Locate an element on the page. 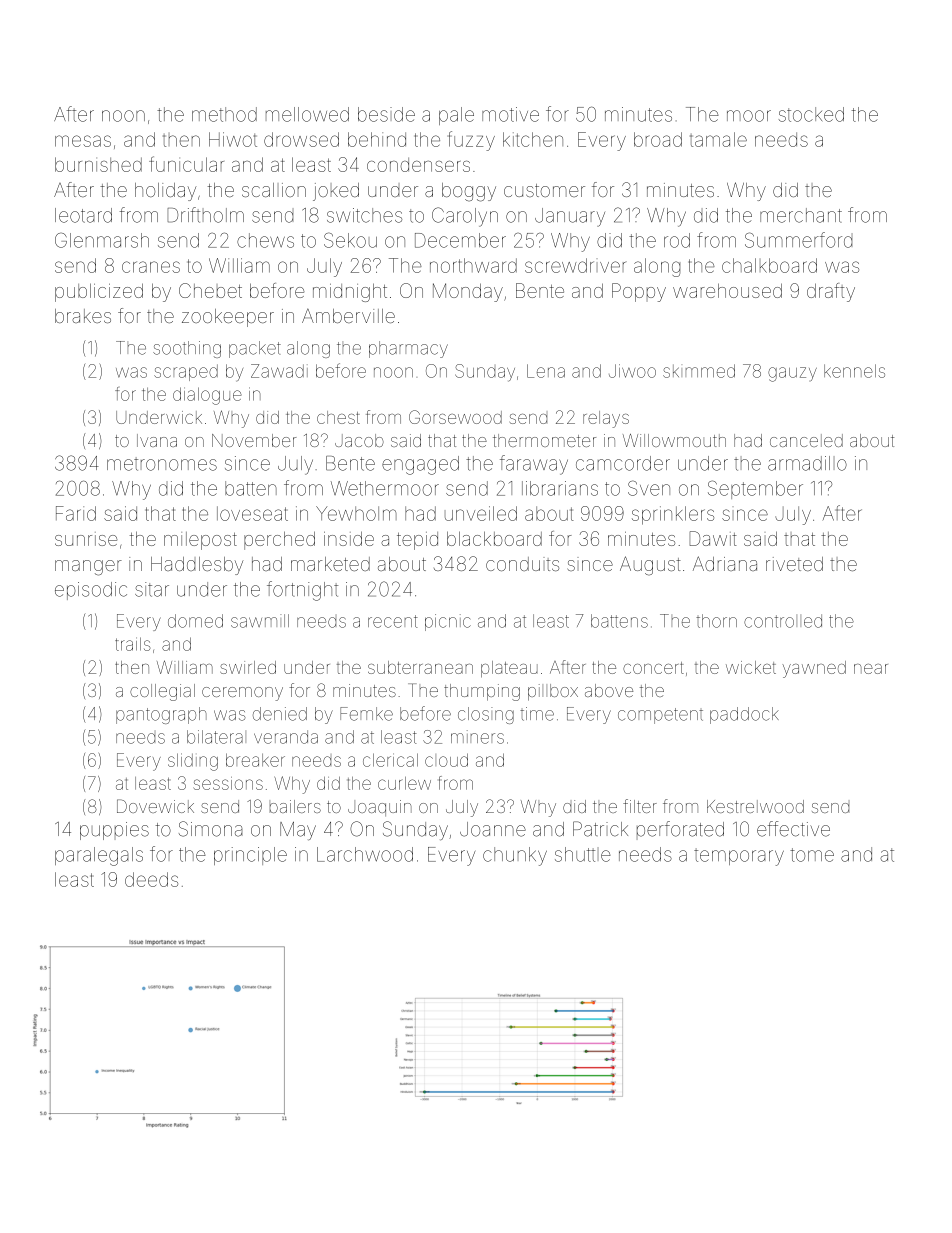  stocked is located at coordinates (811, 114).
